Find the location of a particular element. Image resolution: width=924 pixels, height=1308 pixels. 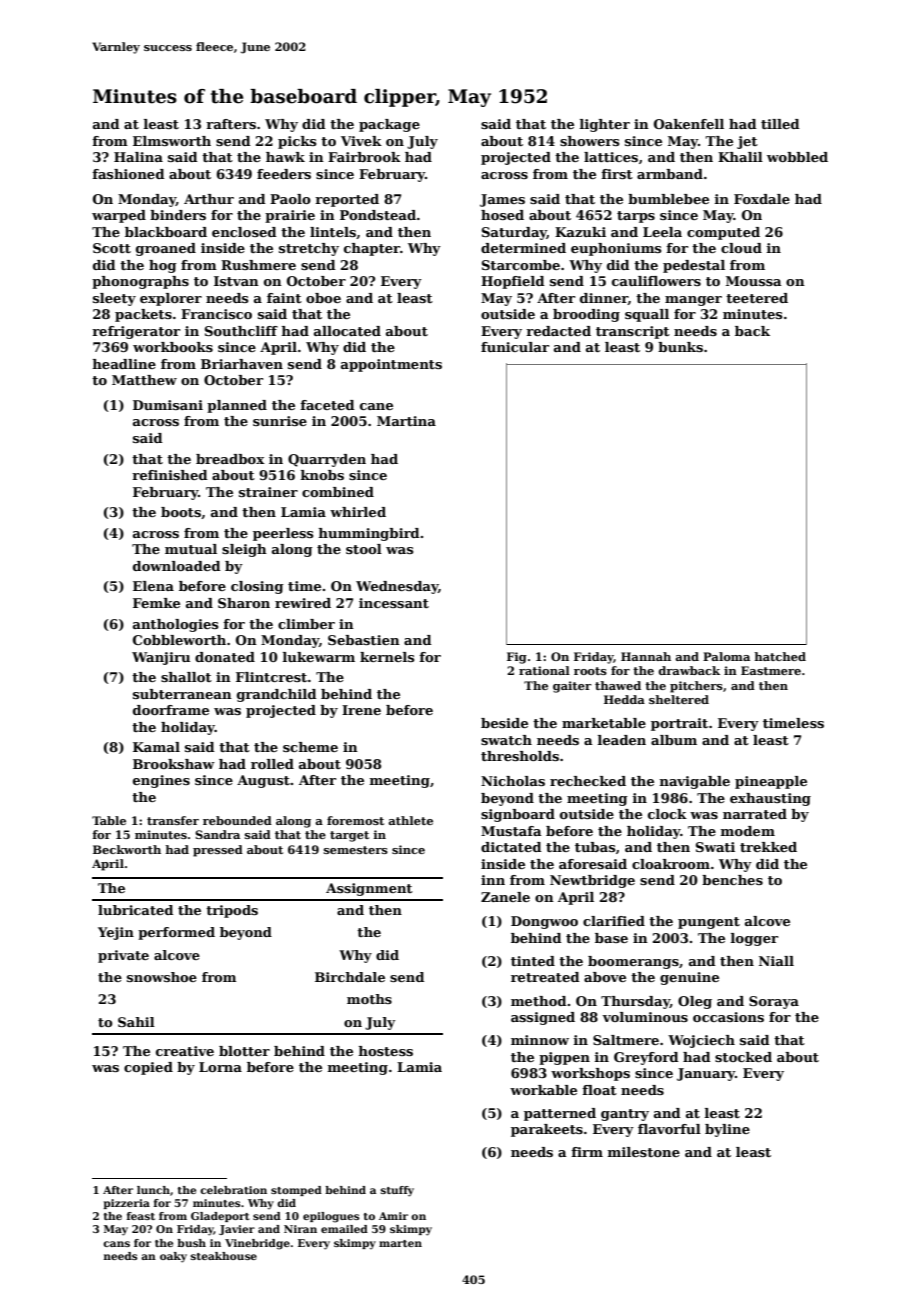

pizzeria is located at coordinates (127, 1204).
